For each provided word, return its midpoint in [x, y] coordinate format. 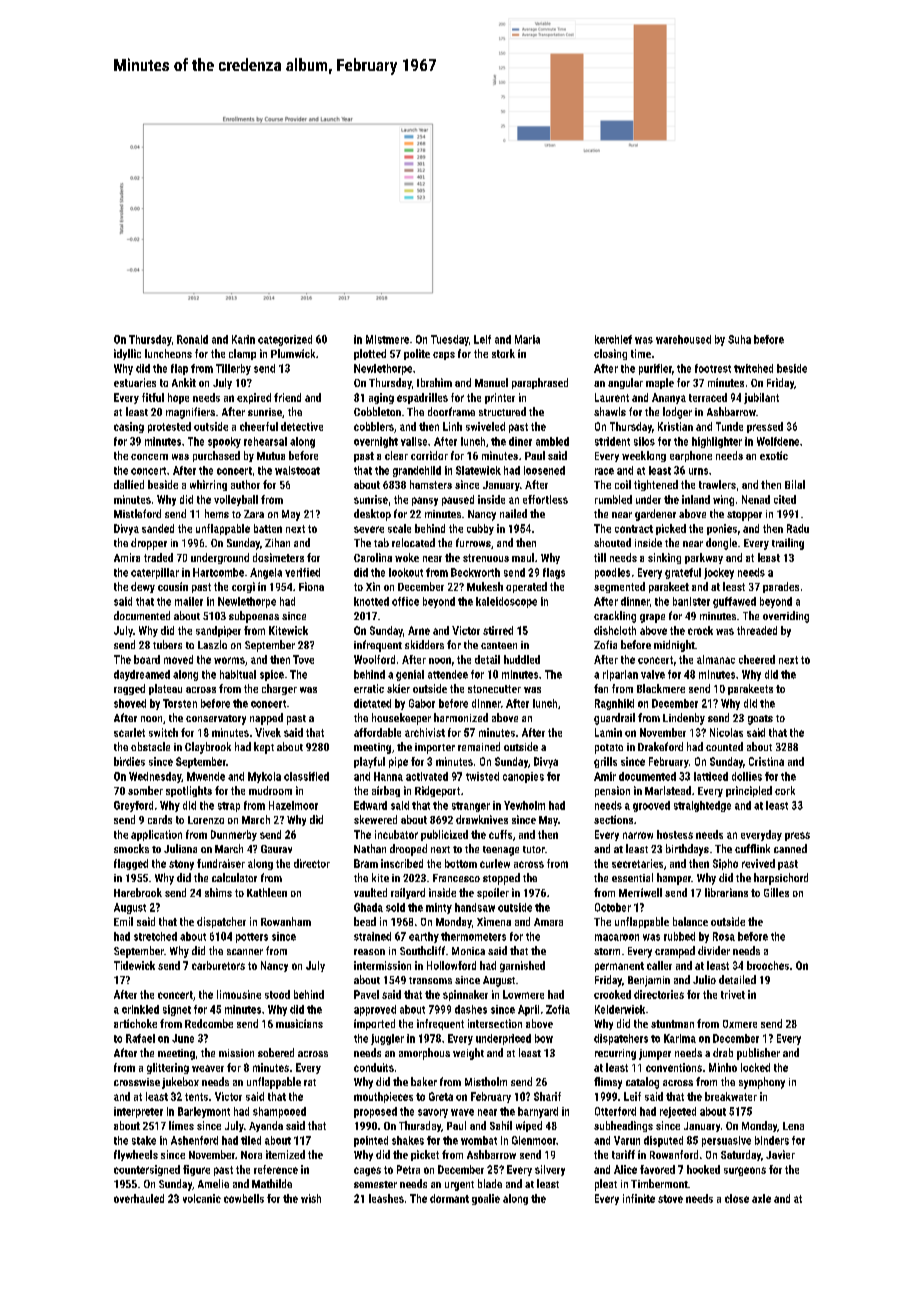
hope [178, 398]
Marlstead [668, 790]
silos [644, 441]
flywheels [136, 1155]
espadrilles [422, 398]
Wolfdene [778, 441]
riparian [620, 675]
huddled [522, 659]
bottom [461, 863]
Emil [123, 921]
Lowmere [523, 994]
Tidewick [134, 965]
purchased [216, 456]
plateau [165, 689]
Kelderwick [620, 1009]
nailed [513, 513]
